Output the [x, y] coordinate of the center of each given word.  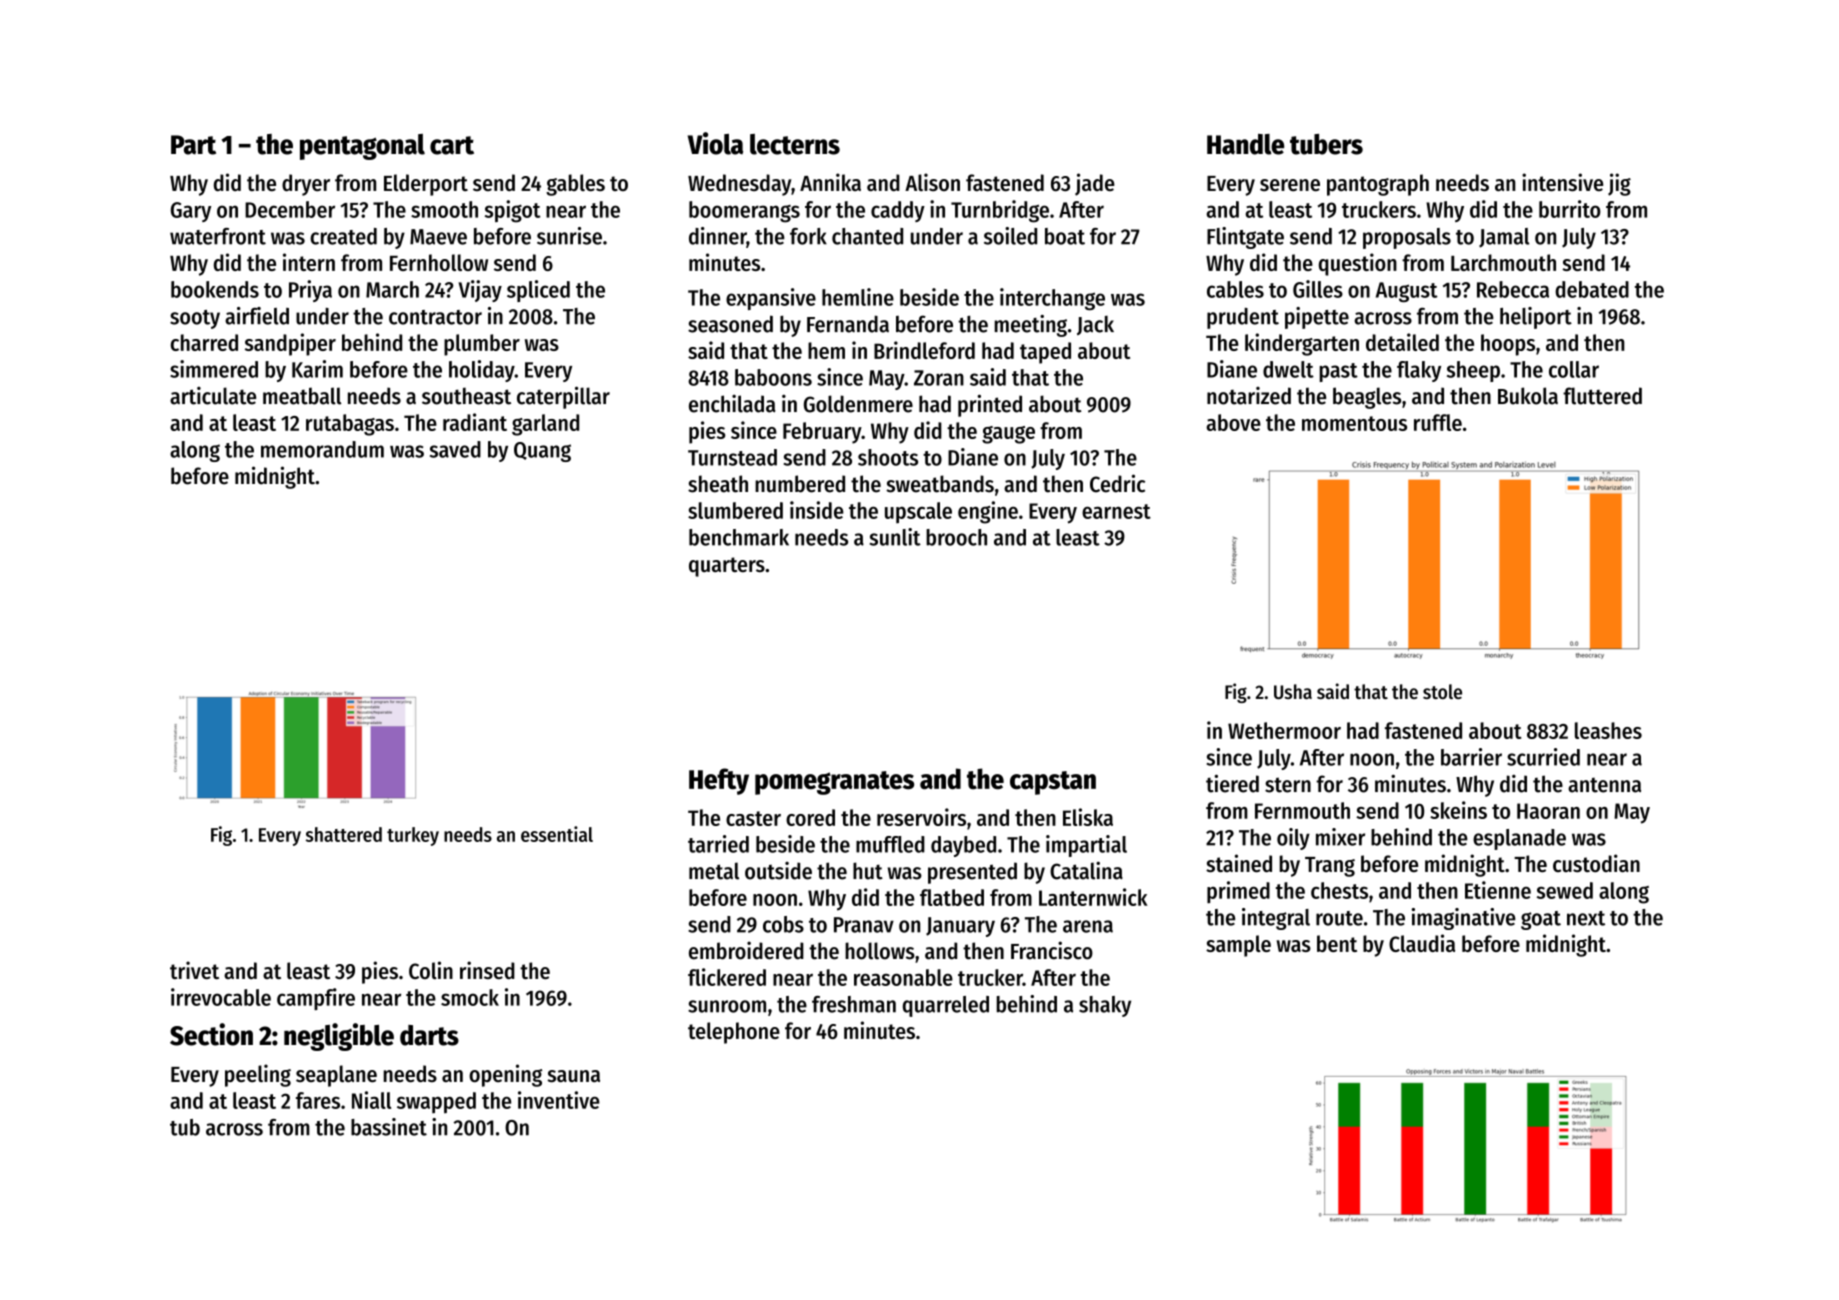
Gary [191, 212]
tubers [1326, 144]
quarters [727, 567]
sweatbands [940, 484]
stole [1442, 691]
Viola [715, 143]
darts [429, 1035]
